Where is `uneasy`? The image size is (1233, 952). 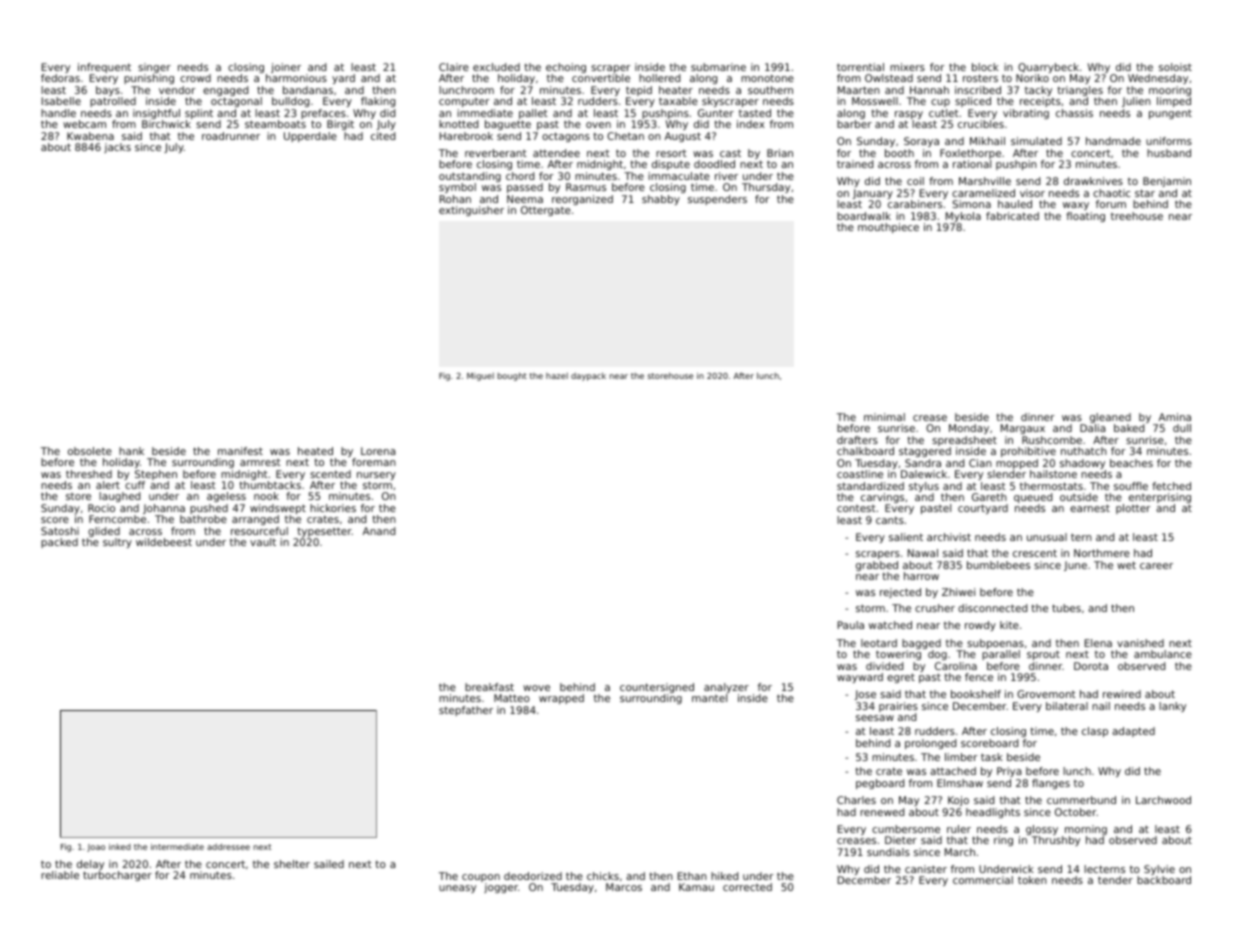
uneasy is located at coordinates (457, 889).
